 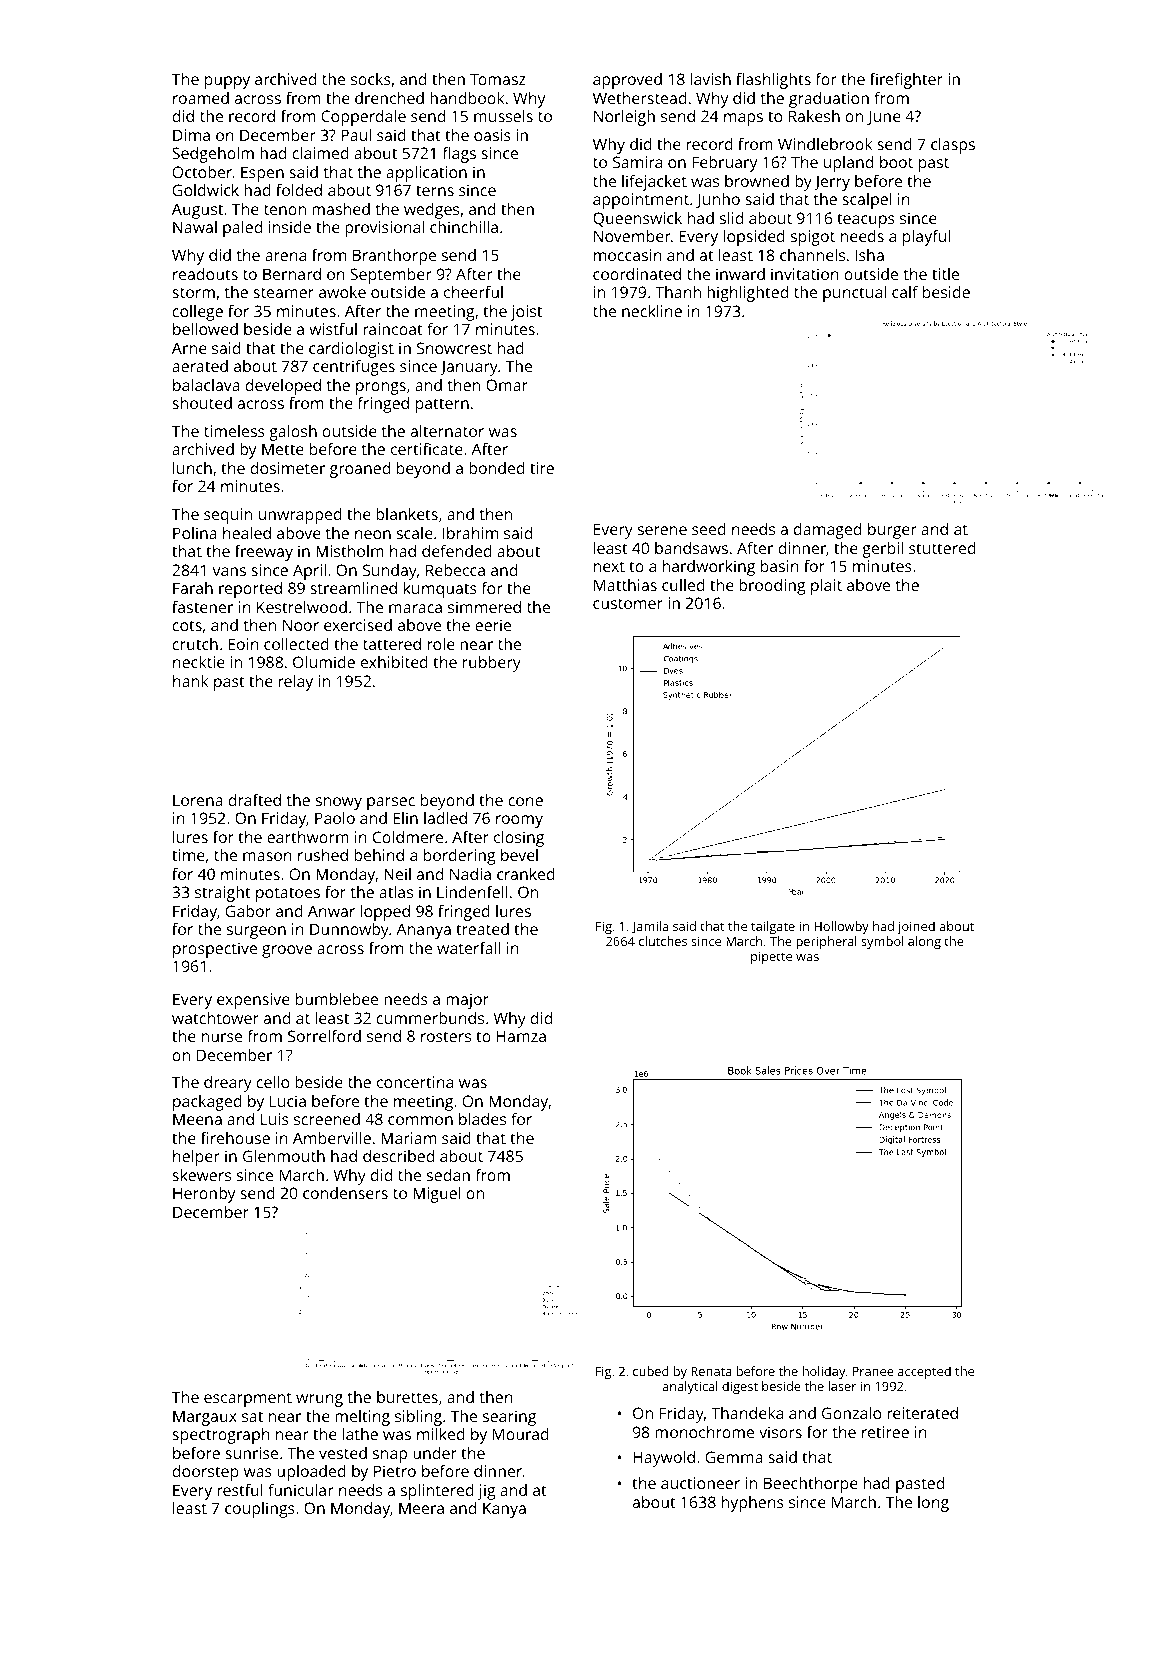 What do you see at coordinates (323, 855) in the document?
I see `rushed` at bounding box center [323, 855].
